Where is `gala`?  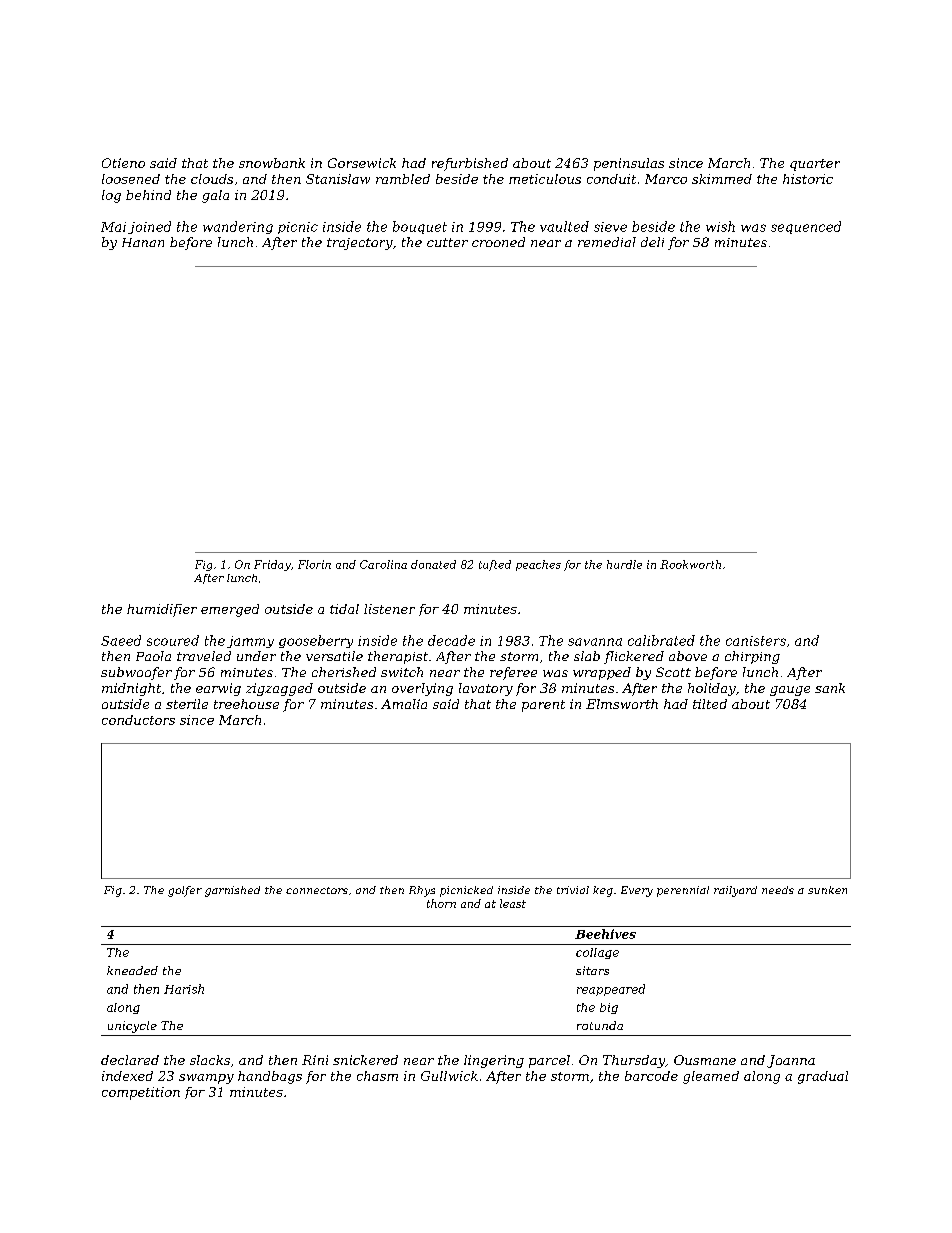 gala is located at coordinates (215, 196).
